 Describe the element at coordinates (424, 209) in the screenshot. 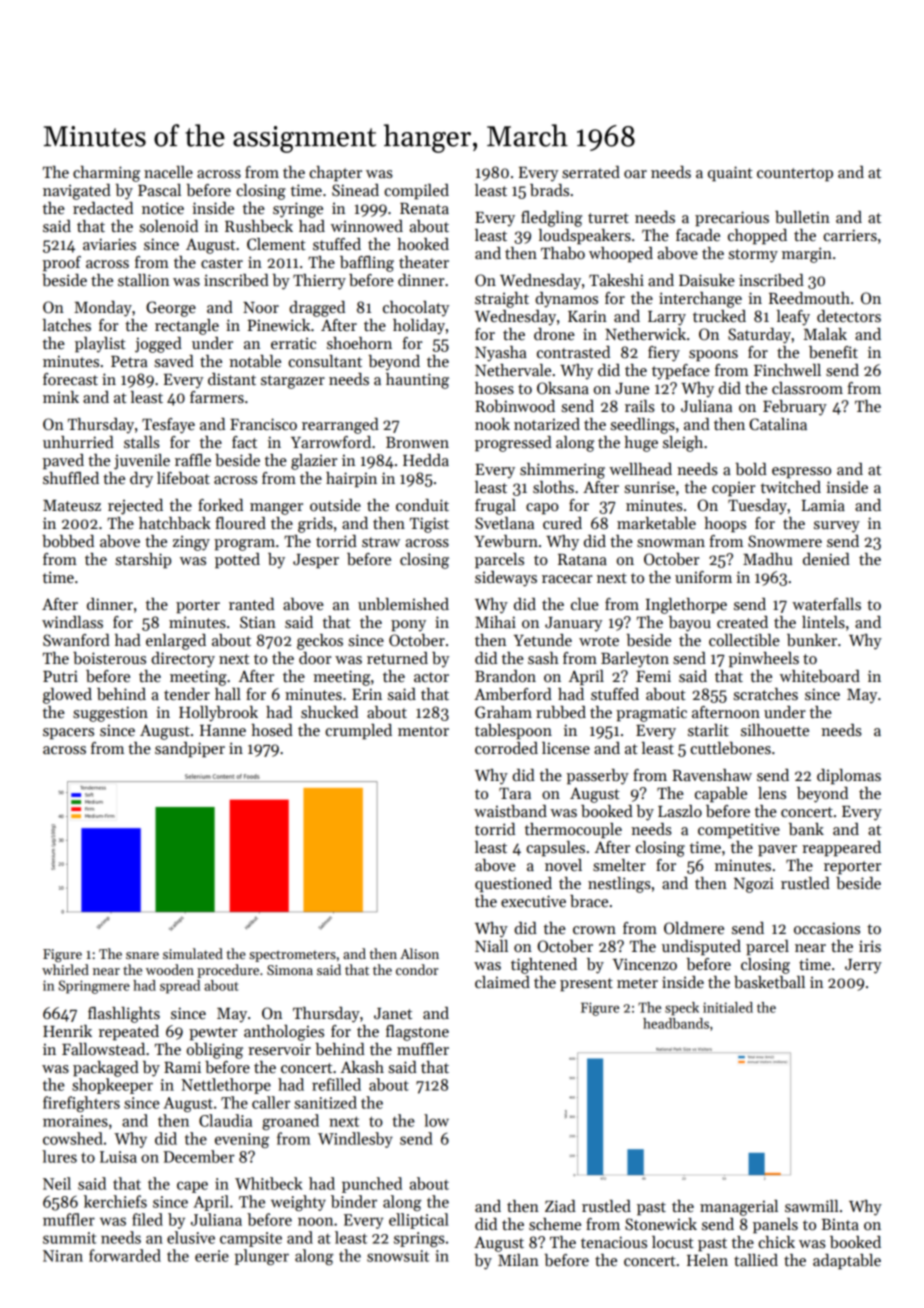

I see `Renata` at that location.
